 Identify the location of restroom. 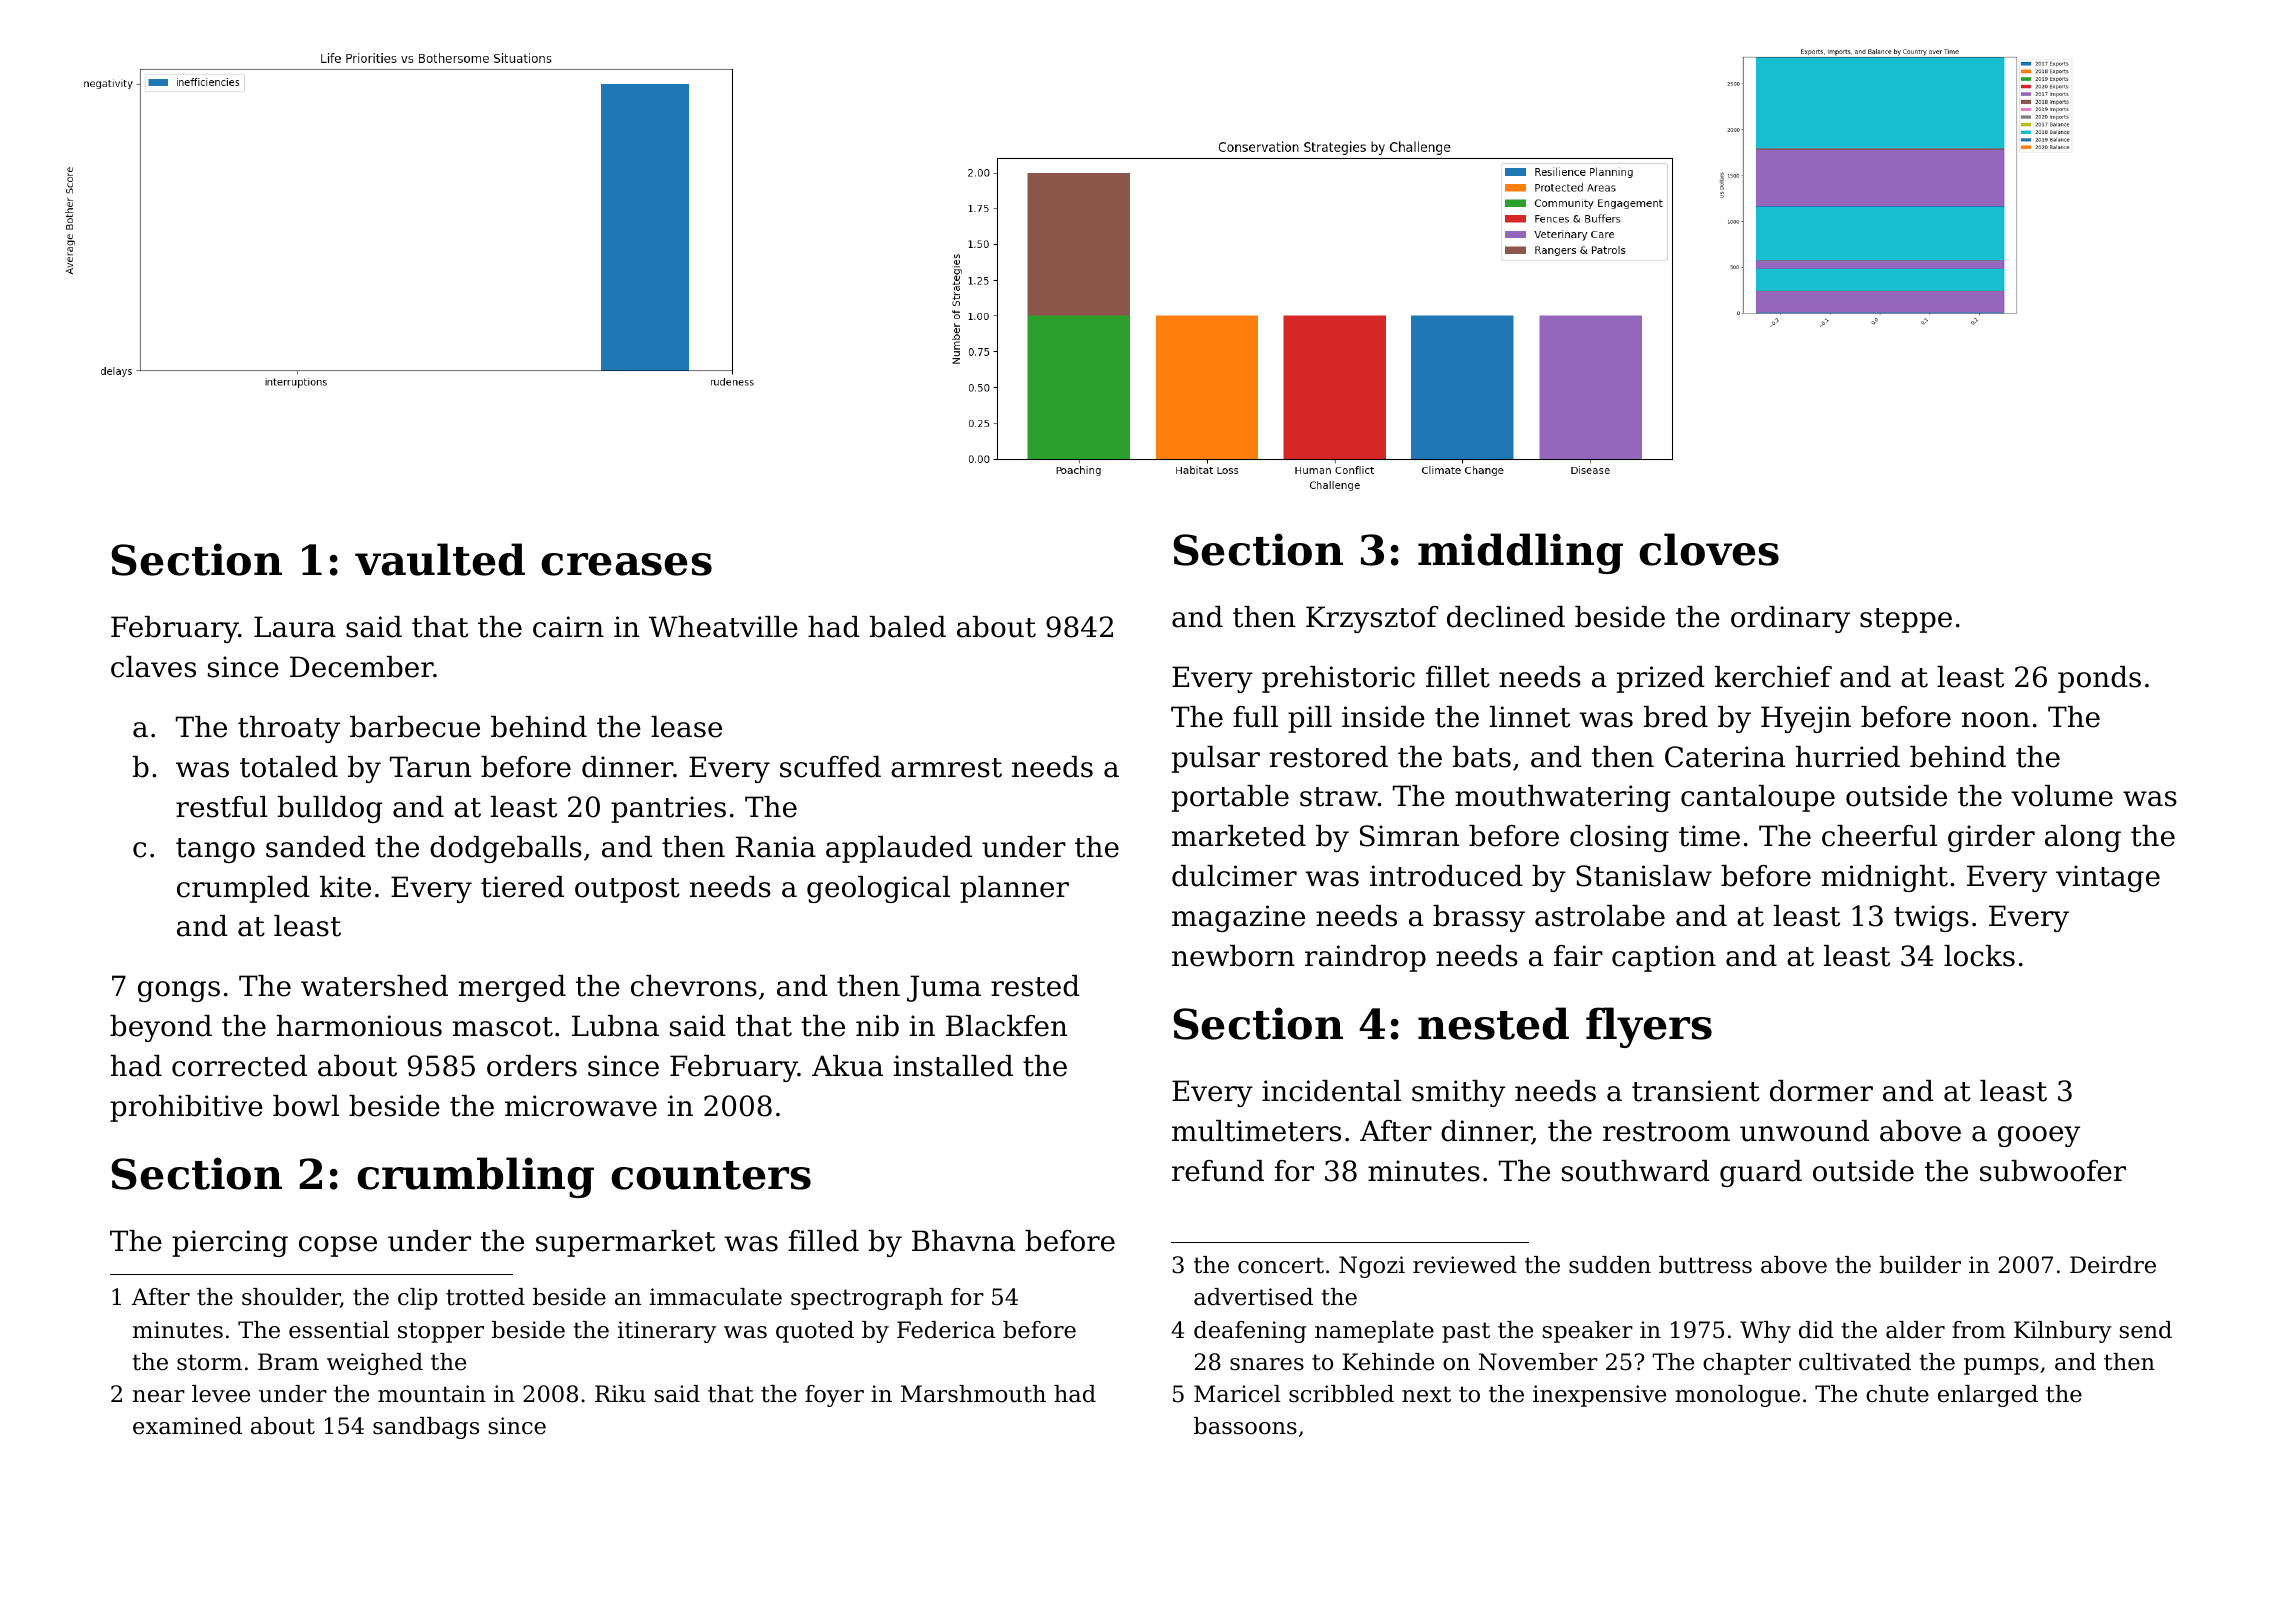
(1666, 1132).
